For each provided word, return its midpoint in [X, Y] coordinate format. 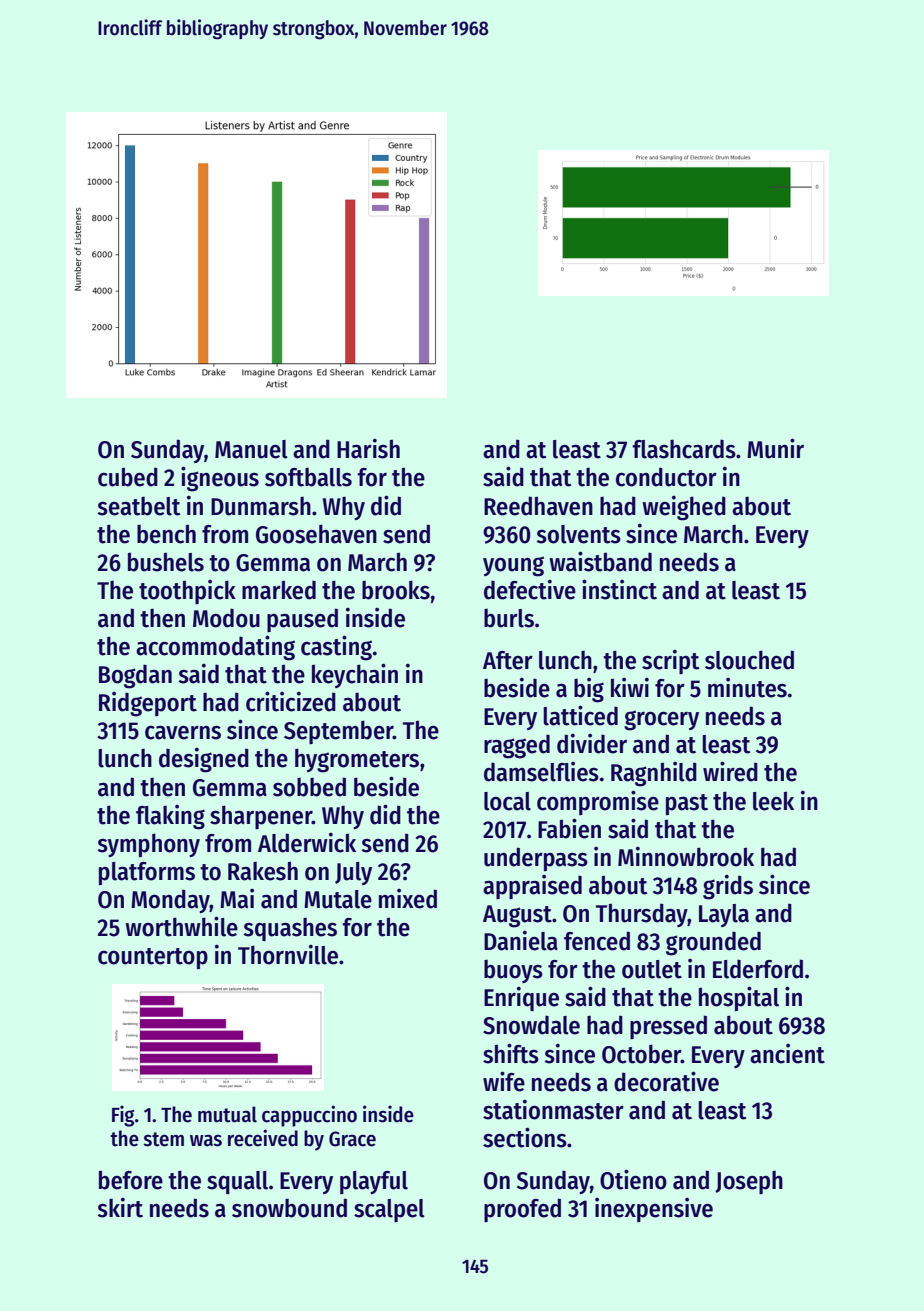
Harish [368, 448]
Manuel [251, 449]
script [671, 661]
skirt [120, 1207]
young [513, 566]
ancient [787, 1054]
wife [504, 1081]
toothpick [187, 592]
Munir [775, 448]
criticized [291, 701]
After [508, 660]
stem [163, 1139]
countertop [153, 959]
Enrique [521, 998]
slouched [749, 660]
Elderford [758, 969]
